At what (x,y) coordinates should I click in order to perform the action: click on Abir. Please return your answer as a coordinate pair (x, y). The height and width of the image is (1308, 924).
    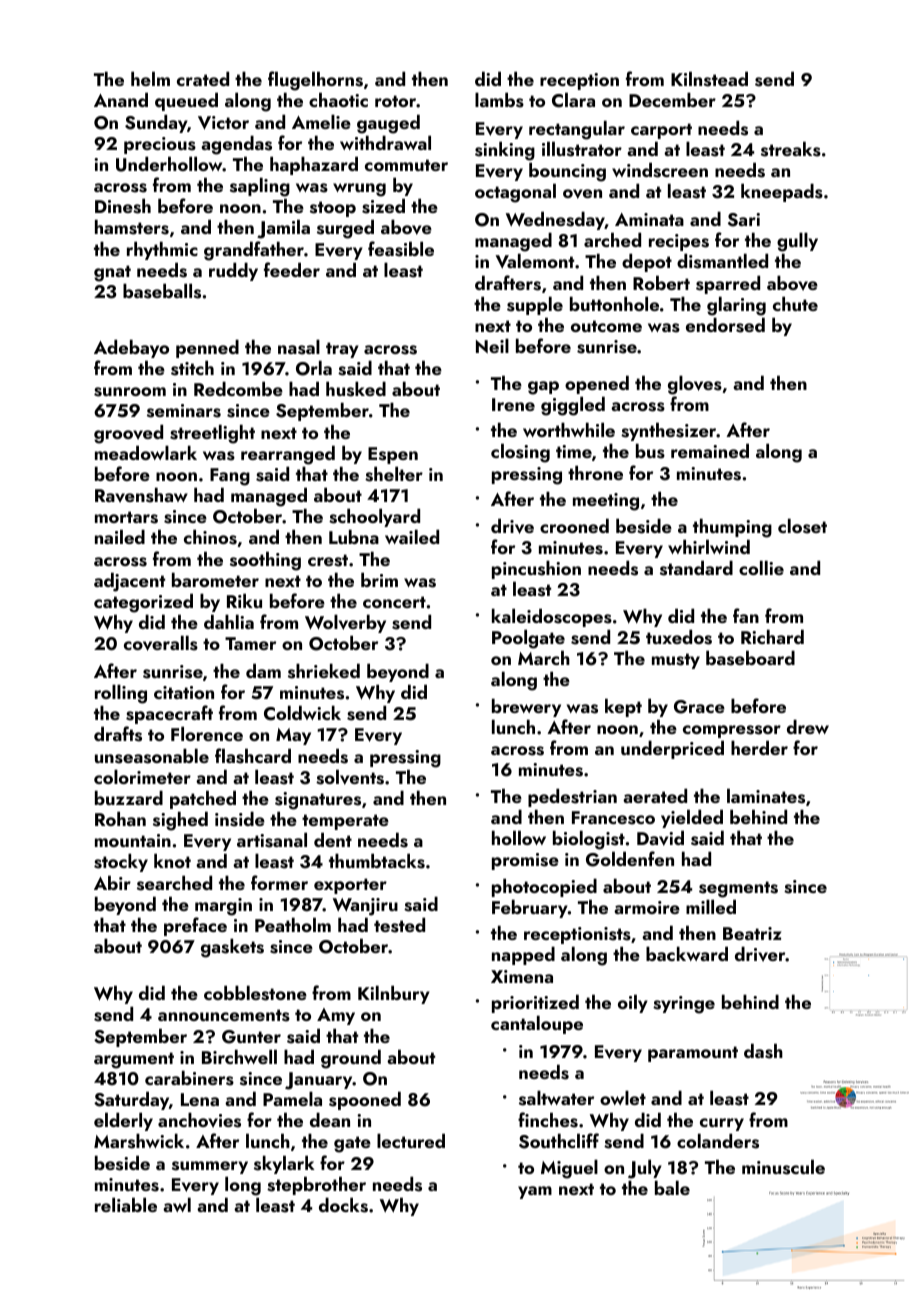
    Looking at the image, I should click on (112, 882).
